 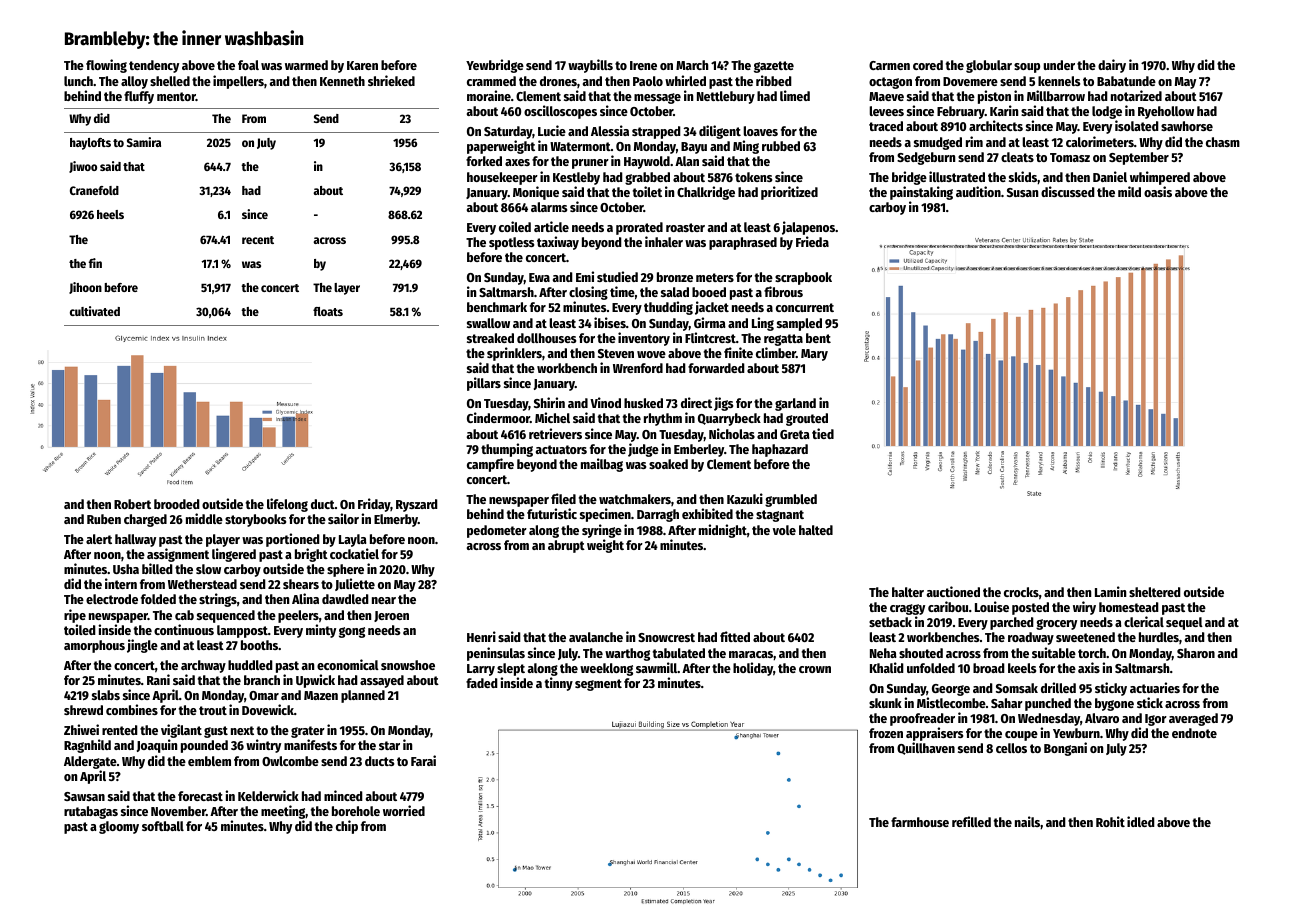 I want to click on pillars, so click(x=484, y=384).
